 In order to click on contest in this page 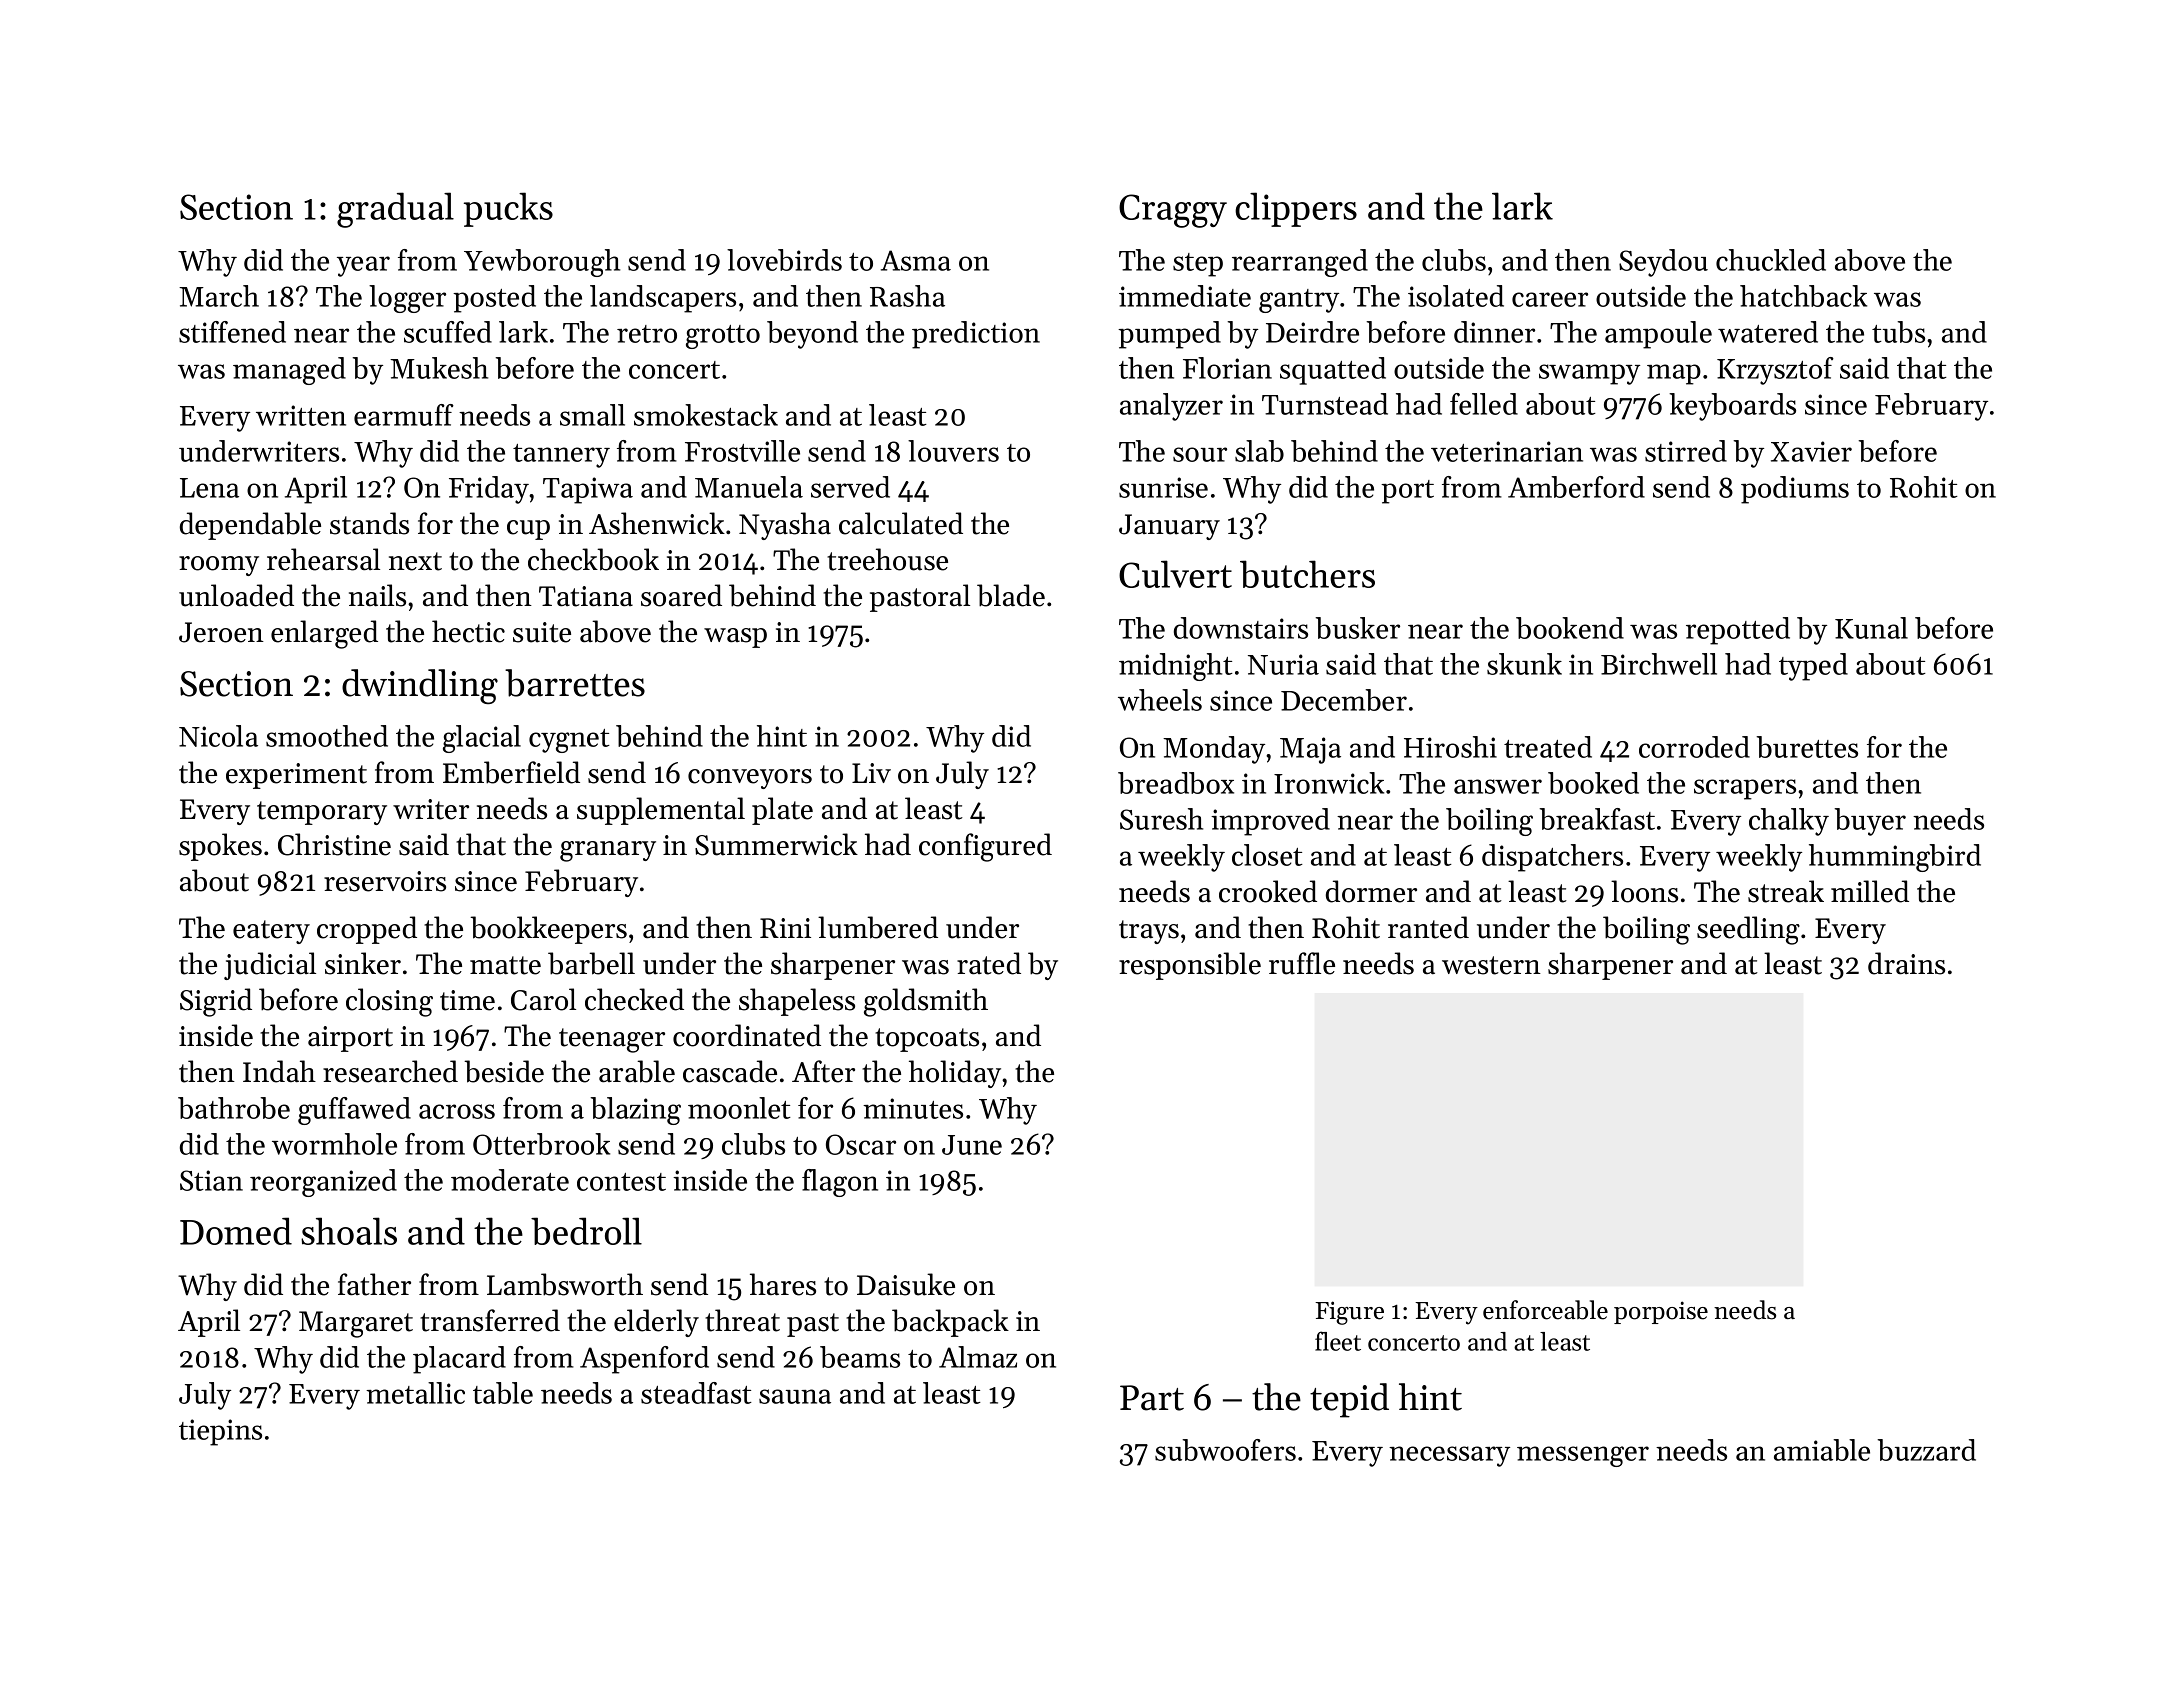, I will do `click(621, 1182)`.
